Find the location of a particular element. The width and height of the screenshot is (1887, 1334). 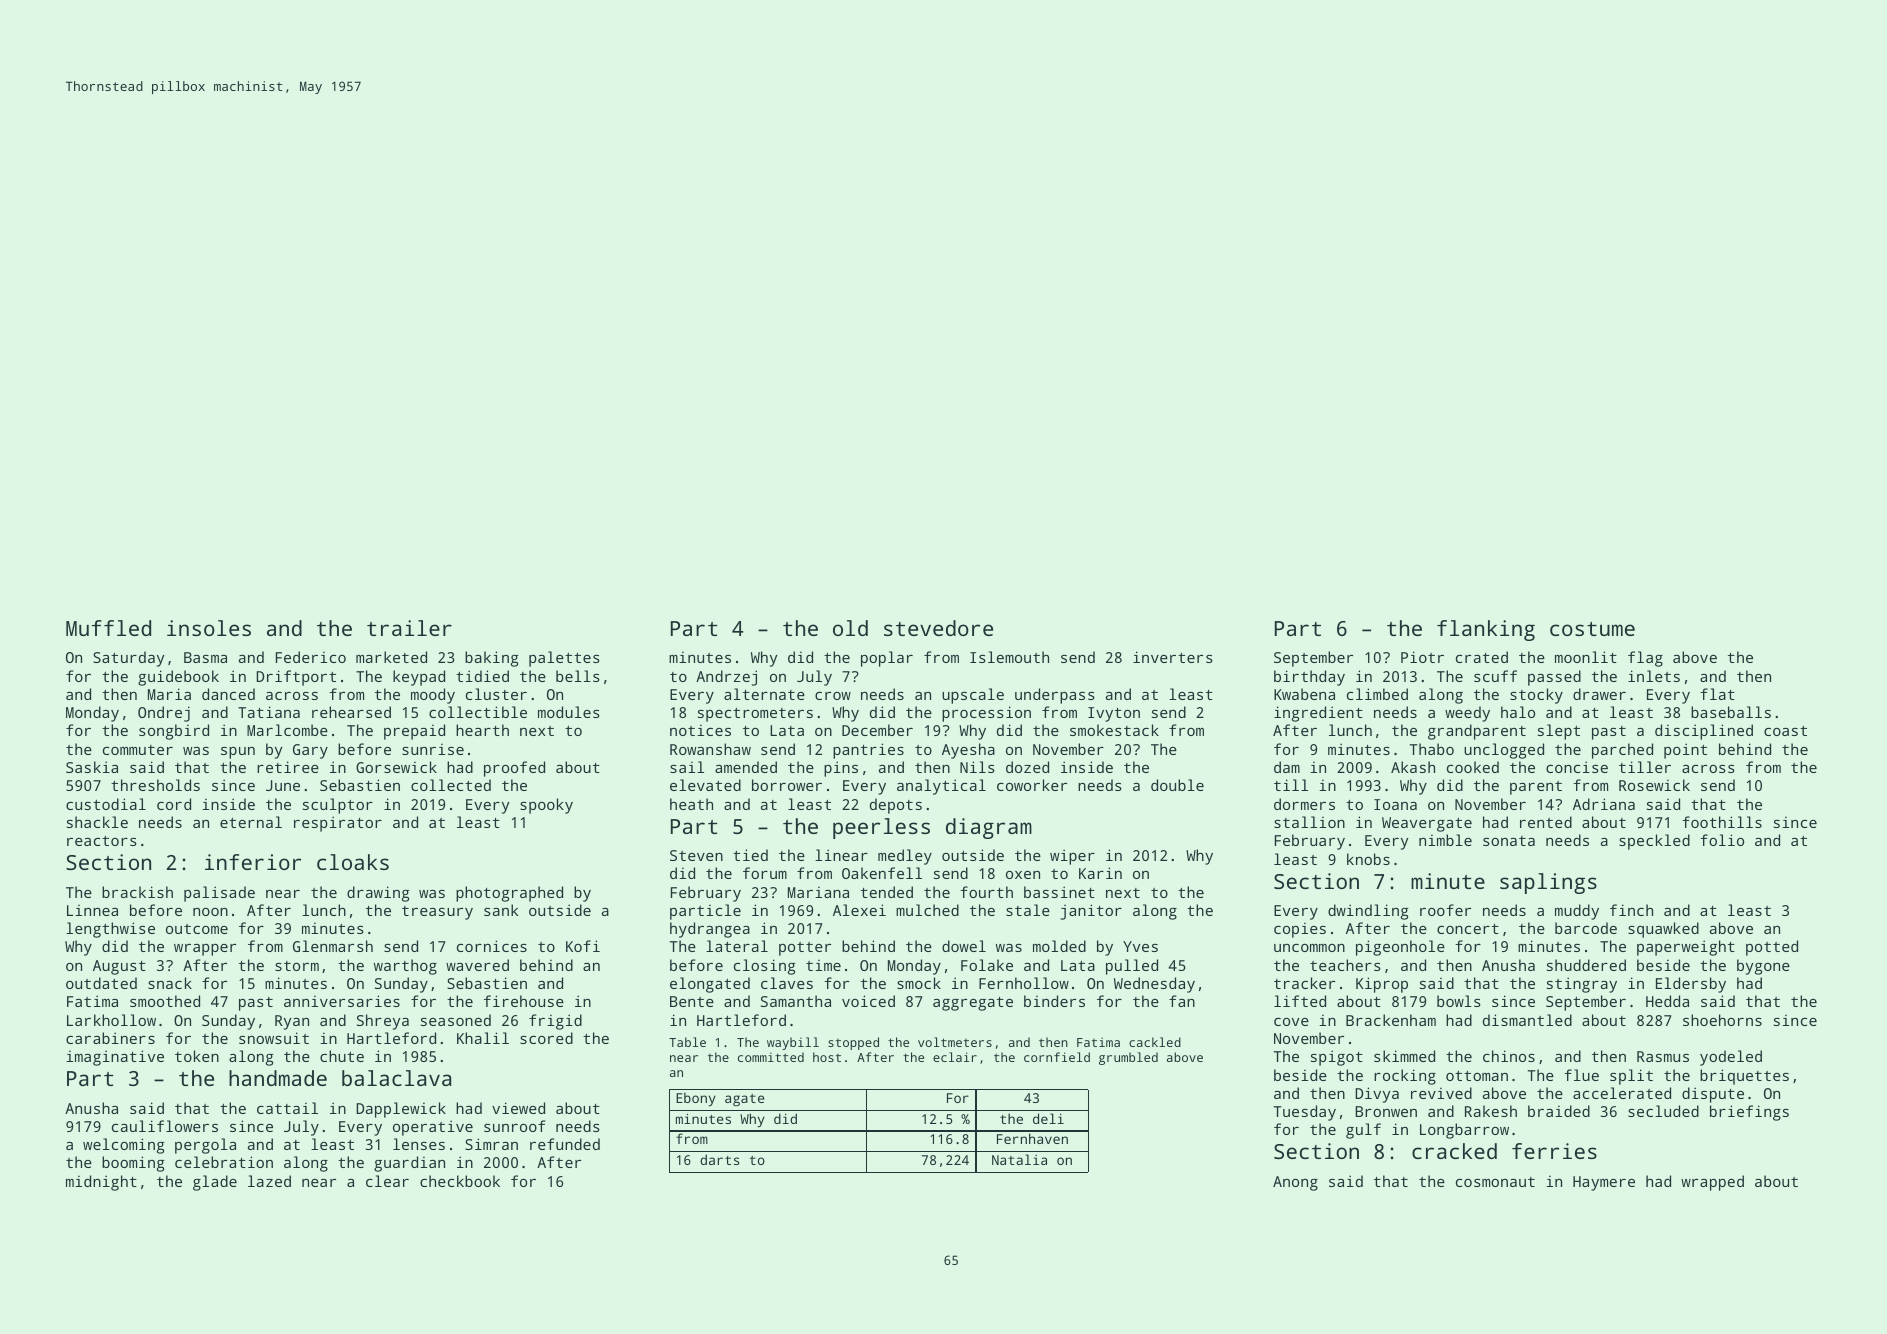

Weavergate is located at coordinates (1427, 824).
